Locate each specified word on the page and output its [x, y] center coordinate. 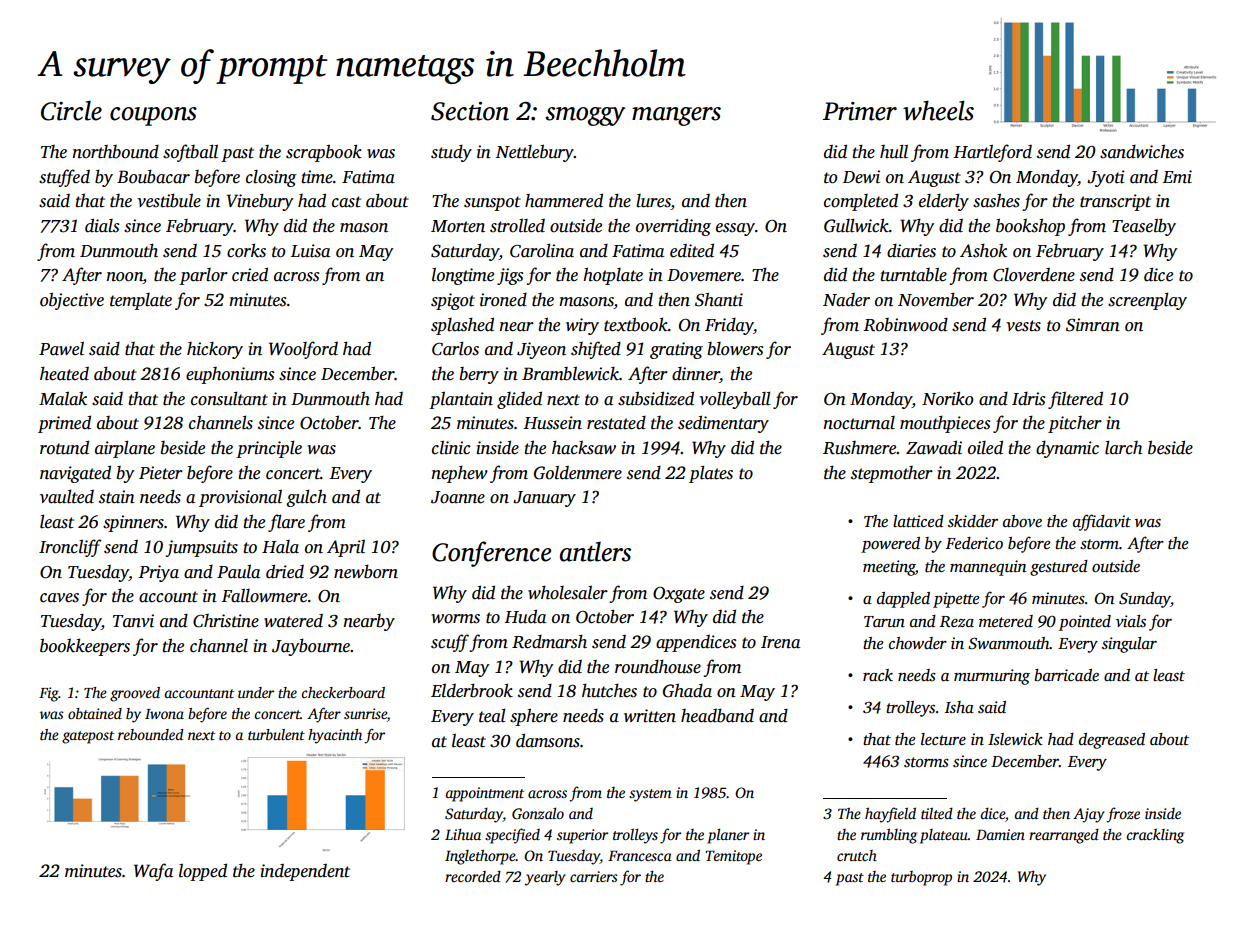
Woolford [303, 350]
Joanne [458, 497]
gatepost [88, 737]
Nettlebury [535, 153]
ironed [503, 300]
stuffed [64, 178]
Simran [1093, 325]
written [650, 716]
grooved [135, 694]
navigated [75, 474]
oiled [985, 447]
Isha [959, 707]
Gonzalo [538, 813]
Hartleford [992, 153]
